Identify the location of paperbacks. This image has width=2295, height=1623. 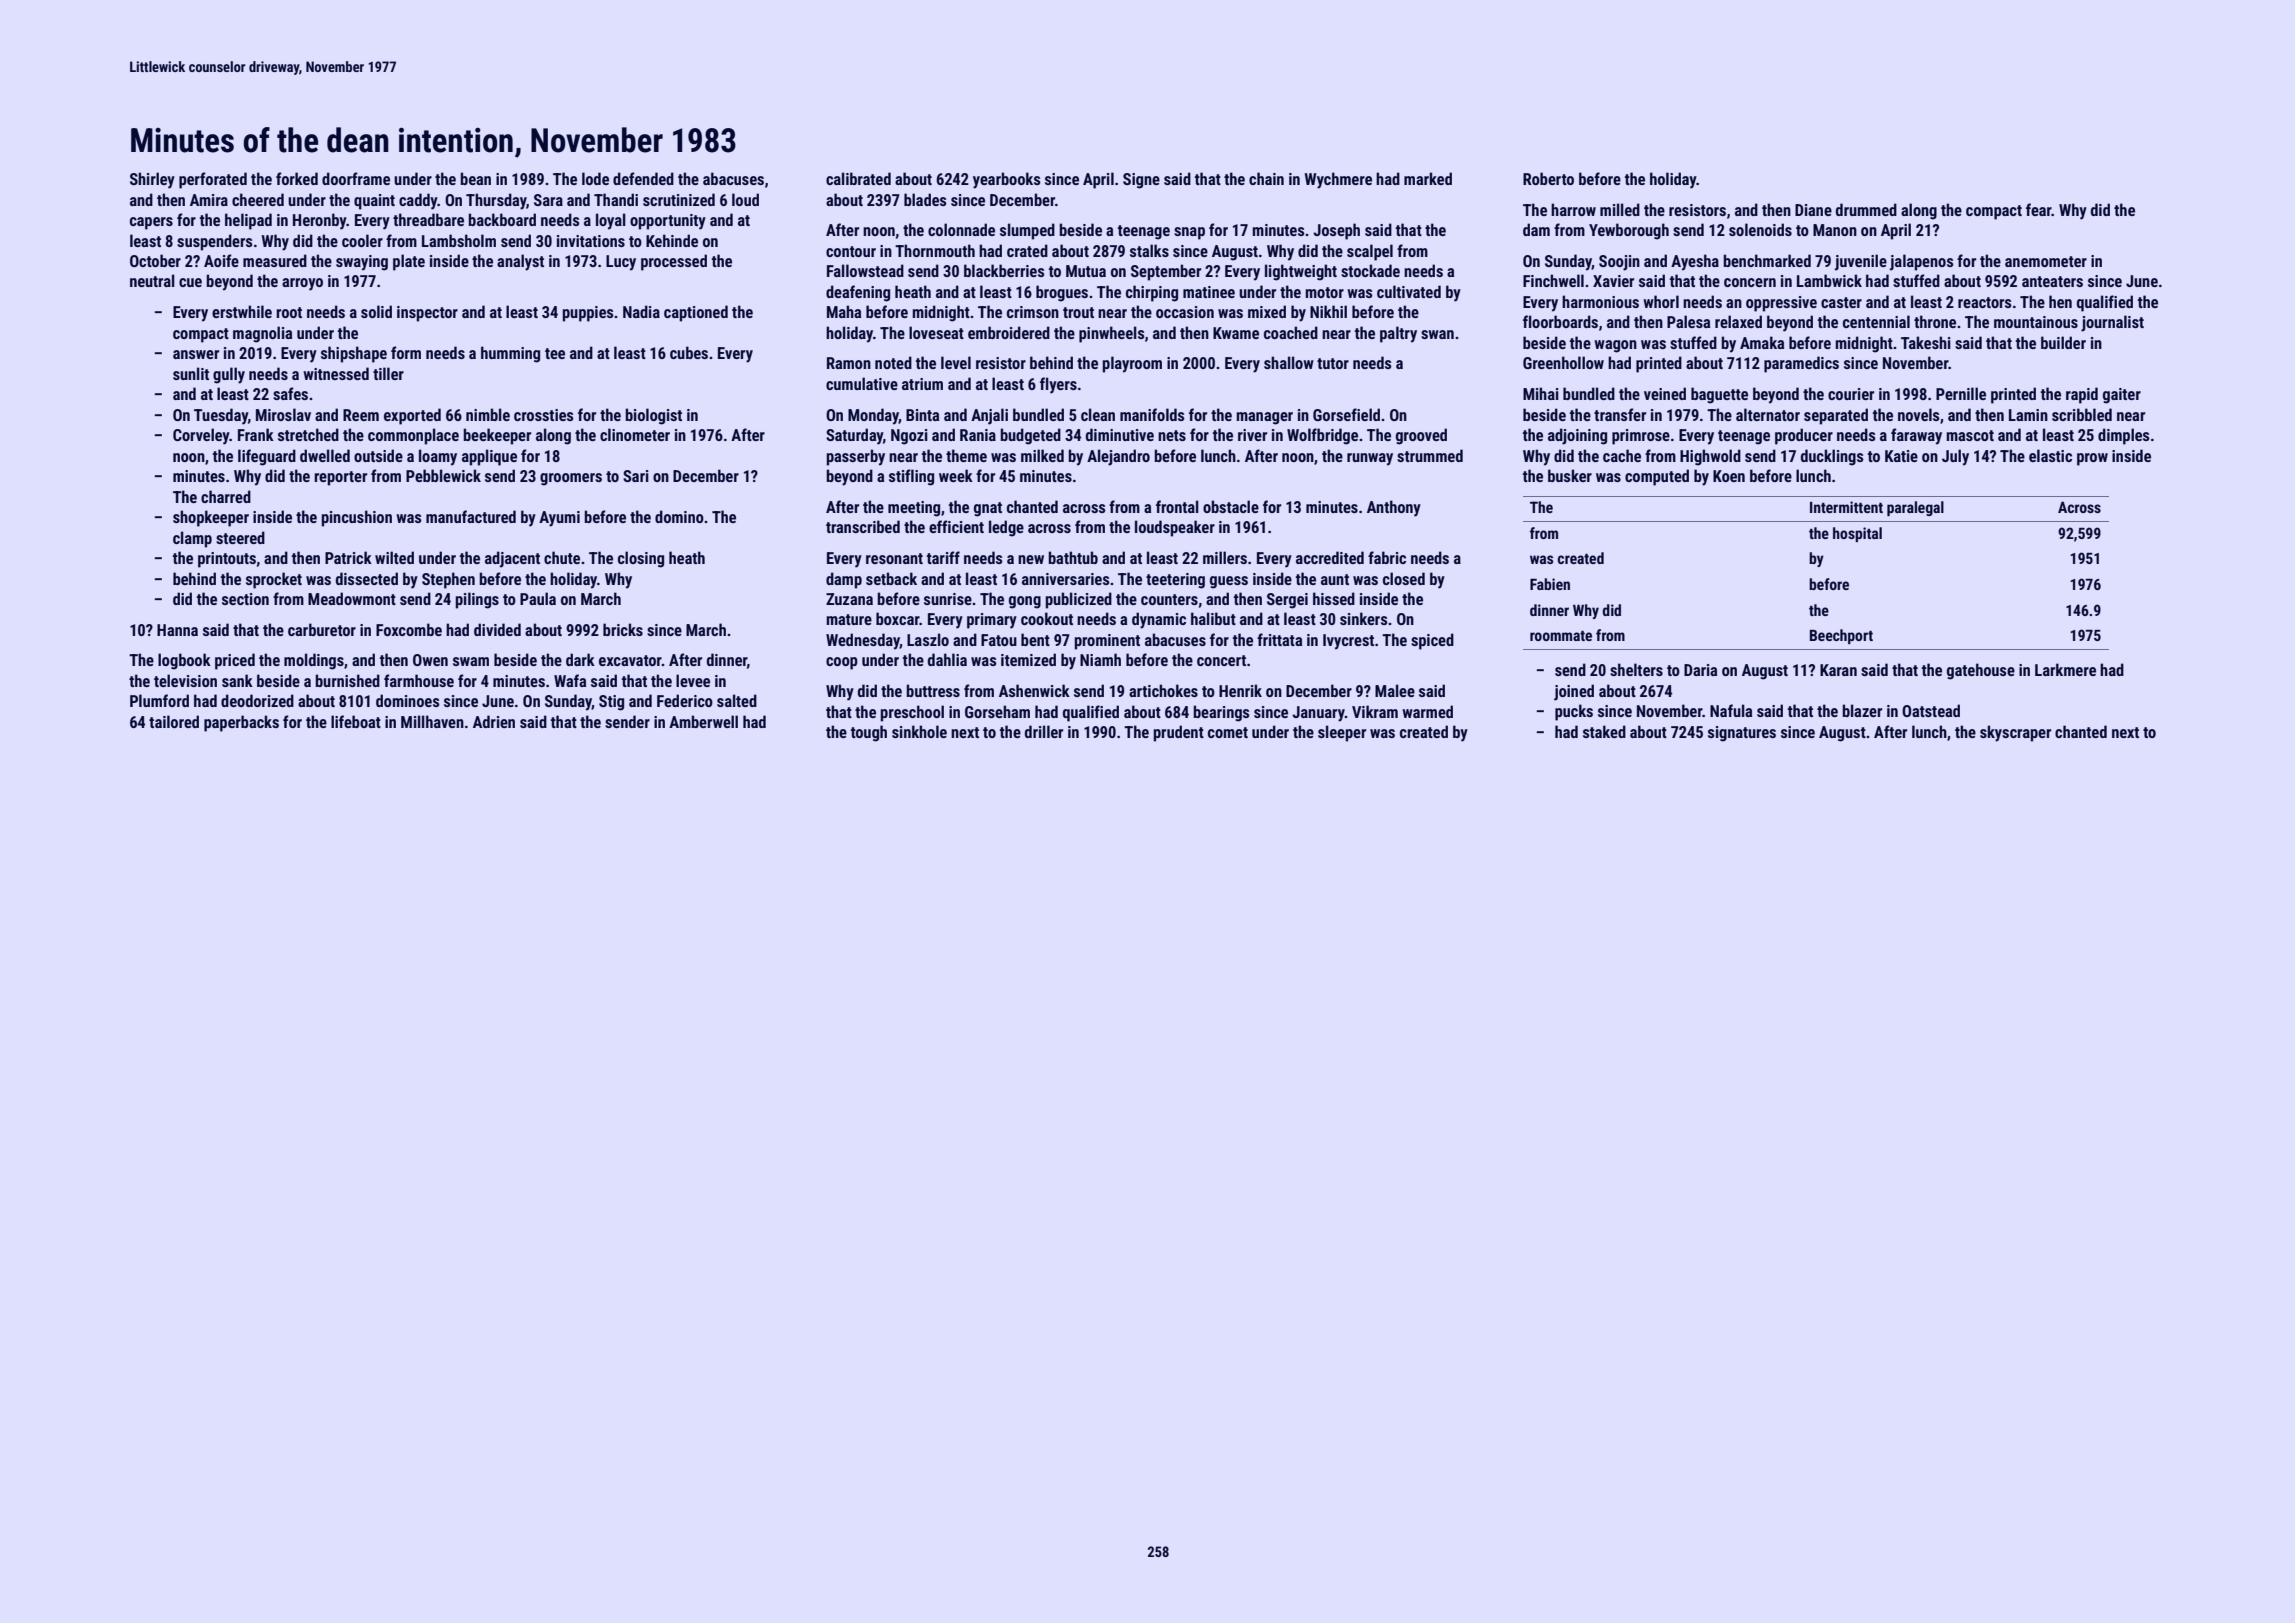
(241, 723).
